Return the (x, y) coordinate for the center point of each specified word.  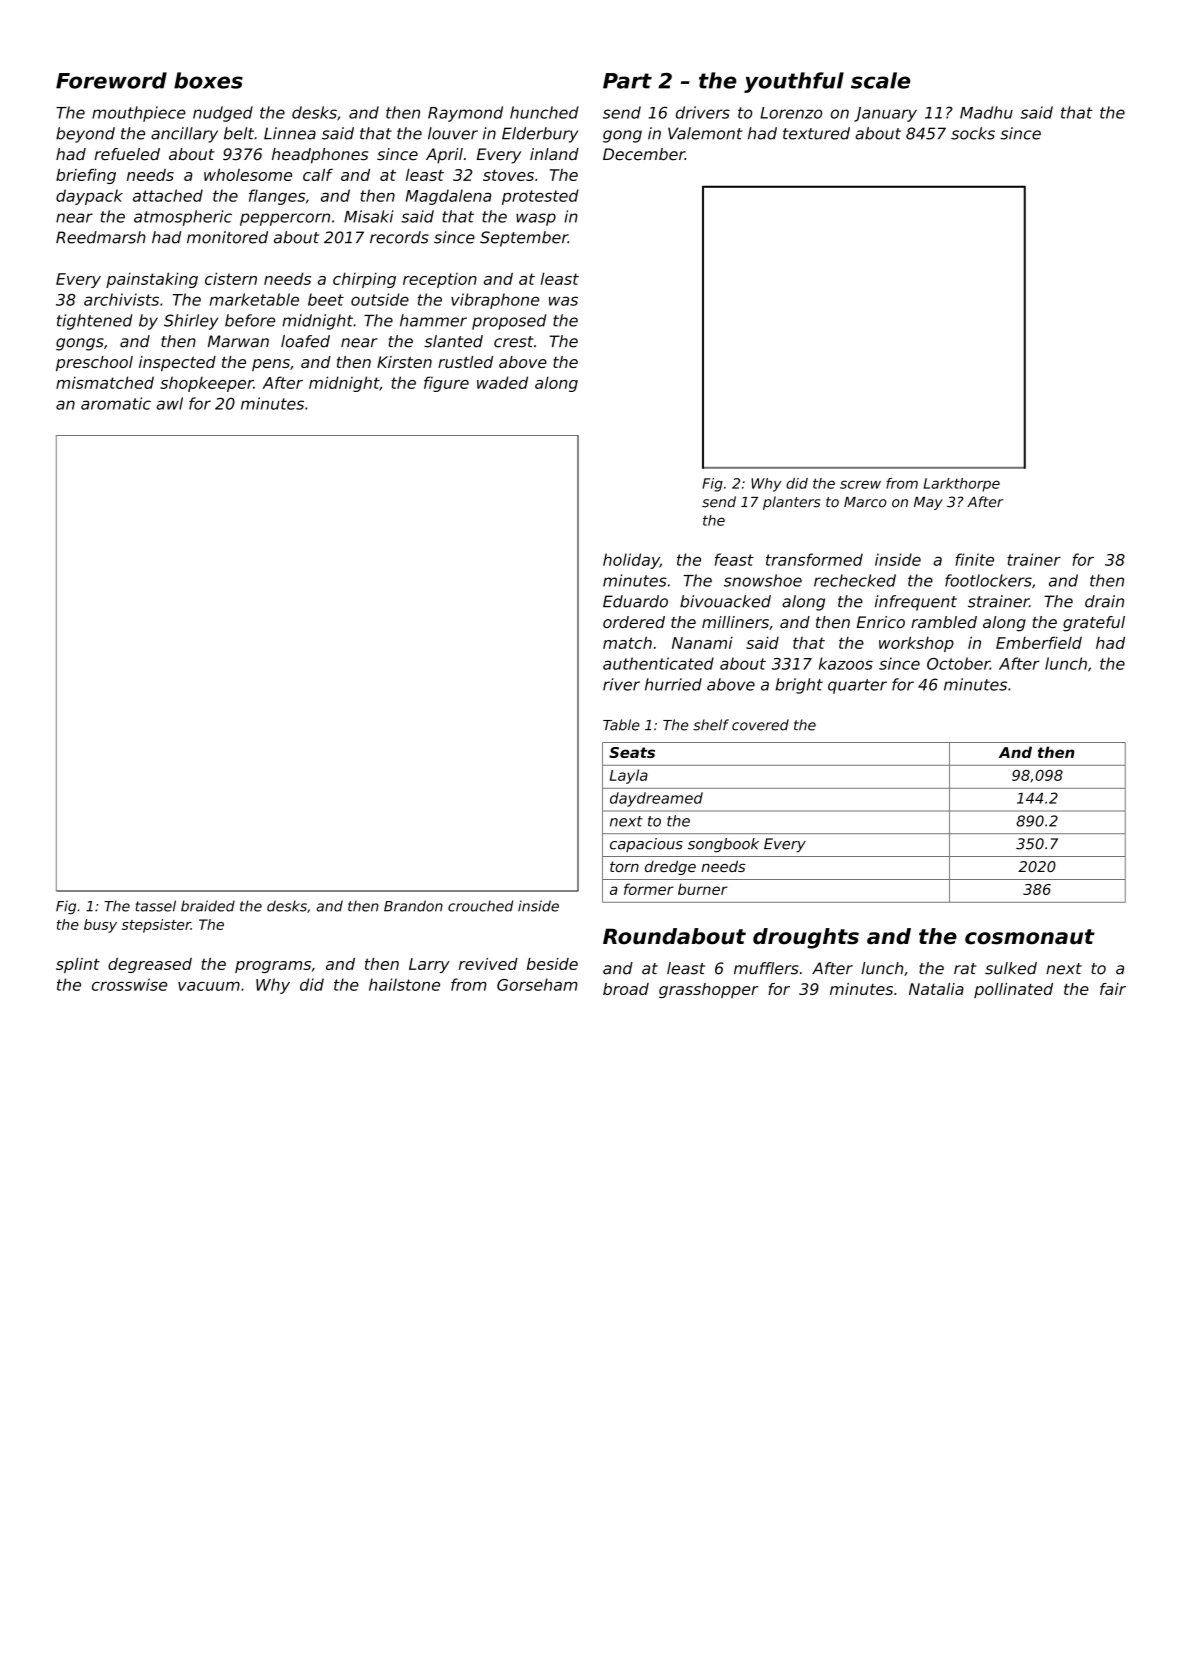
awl (169, 403)
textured (816, 133)
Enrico (881, 622)
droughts (806, 938)
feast (734, 559)
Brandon (413, 906)
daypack (89, 197)
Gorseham (537, 984)
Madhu (986, 112)
